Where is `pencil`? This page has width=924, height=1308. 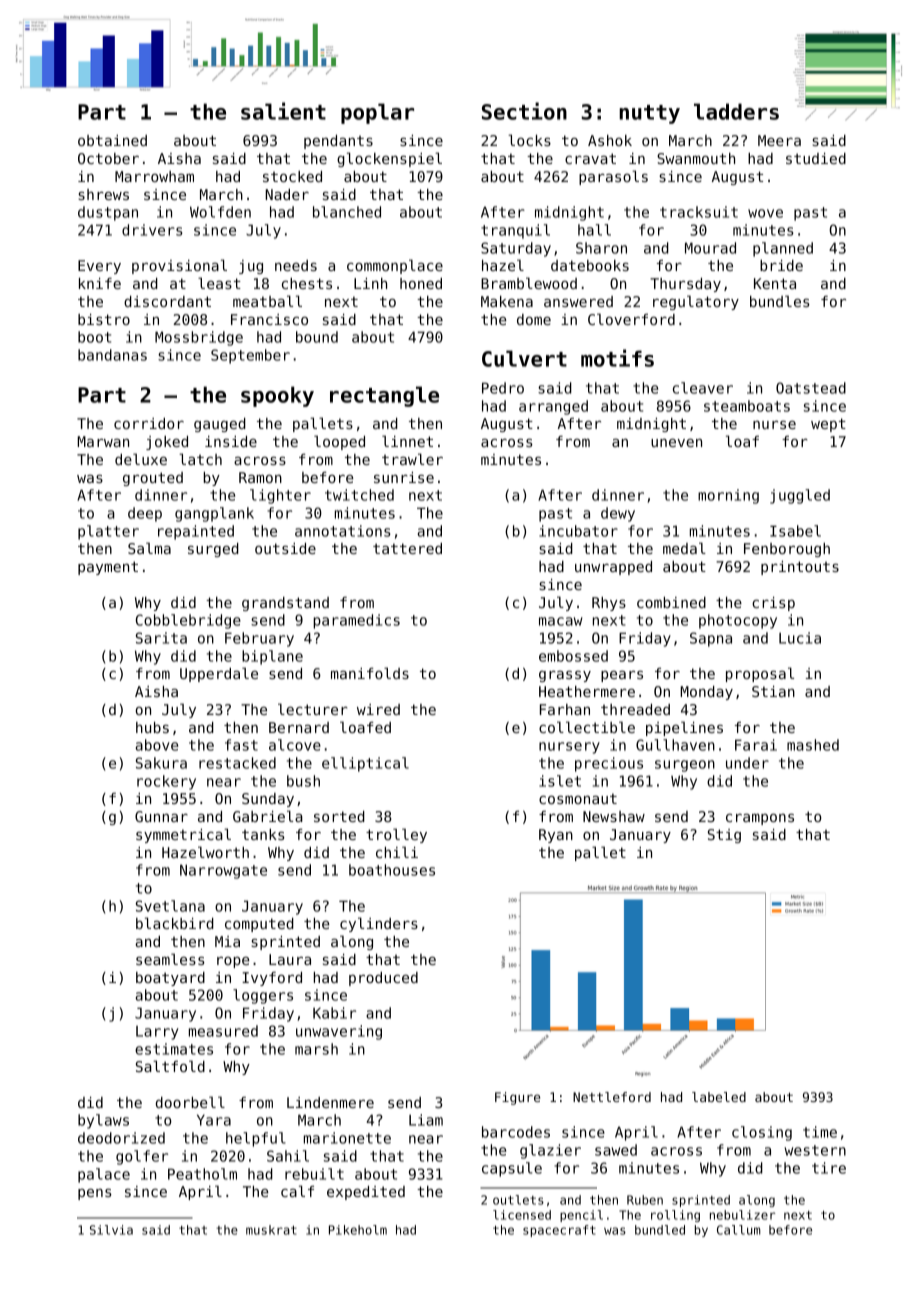 pencil is located at coordinates (581, 1216).
